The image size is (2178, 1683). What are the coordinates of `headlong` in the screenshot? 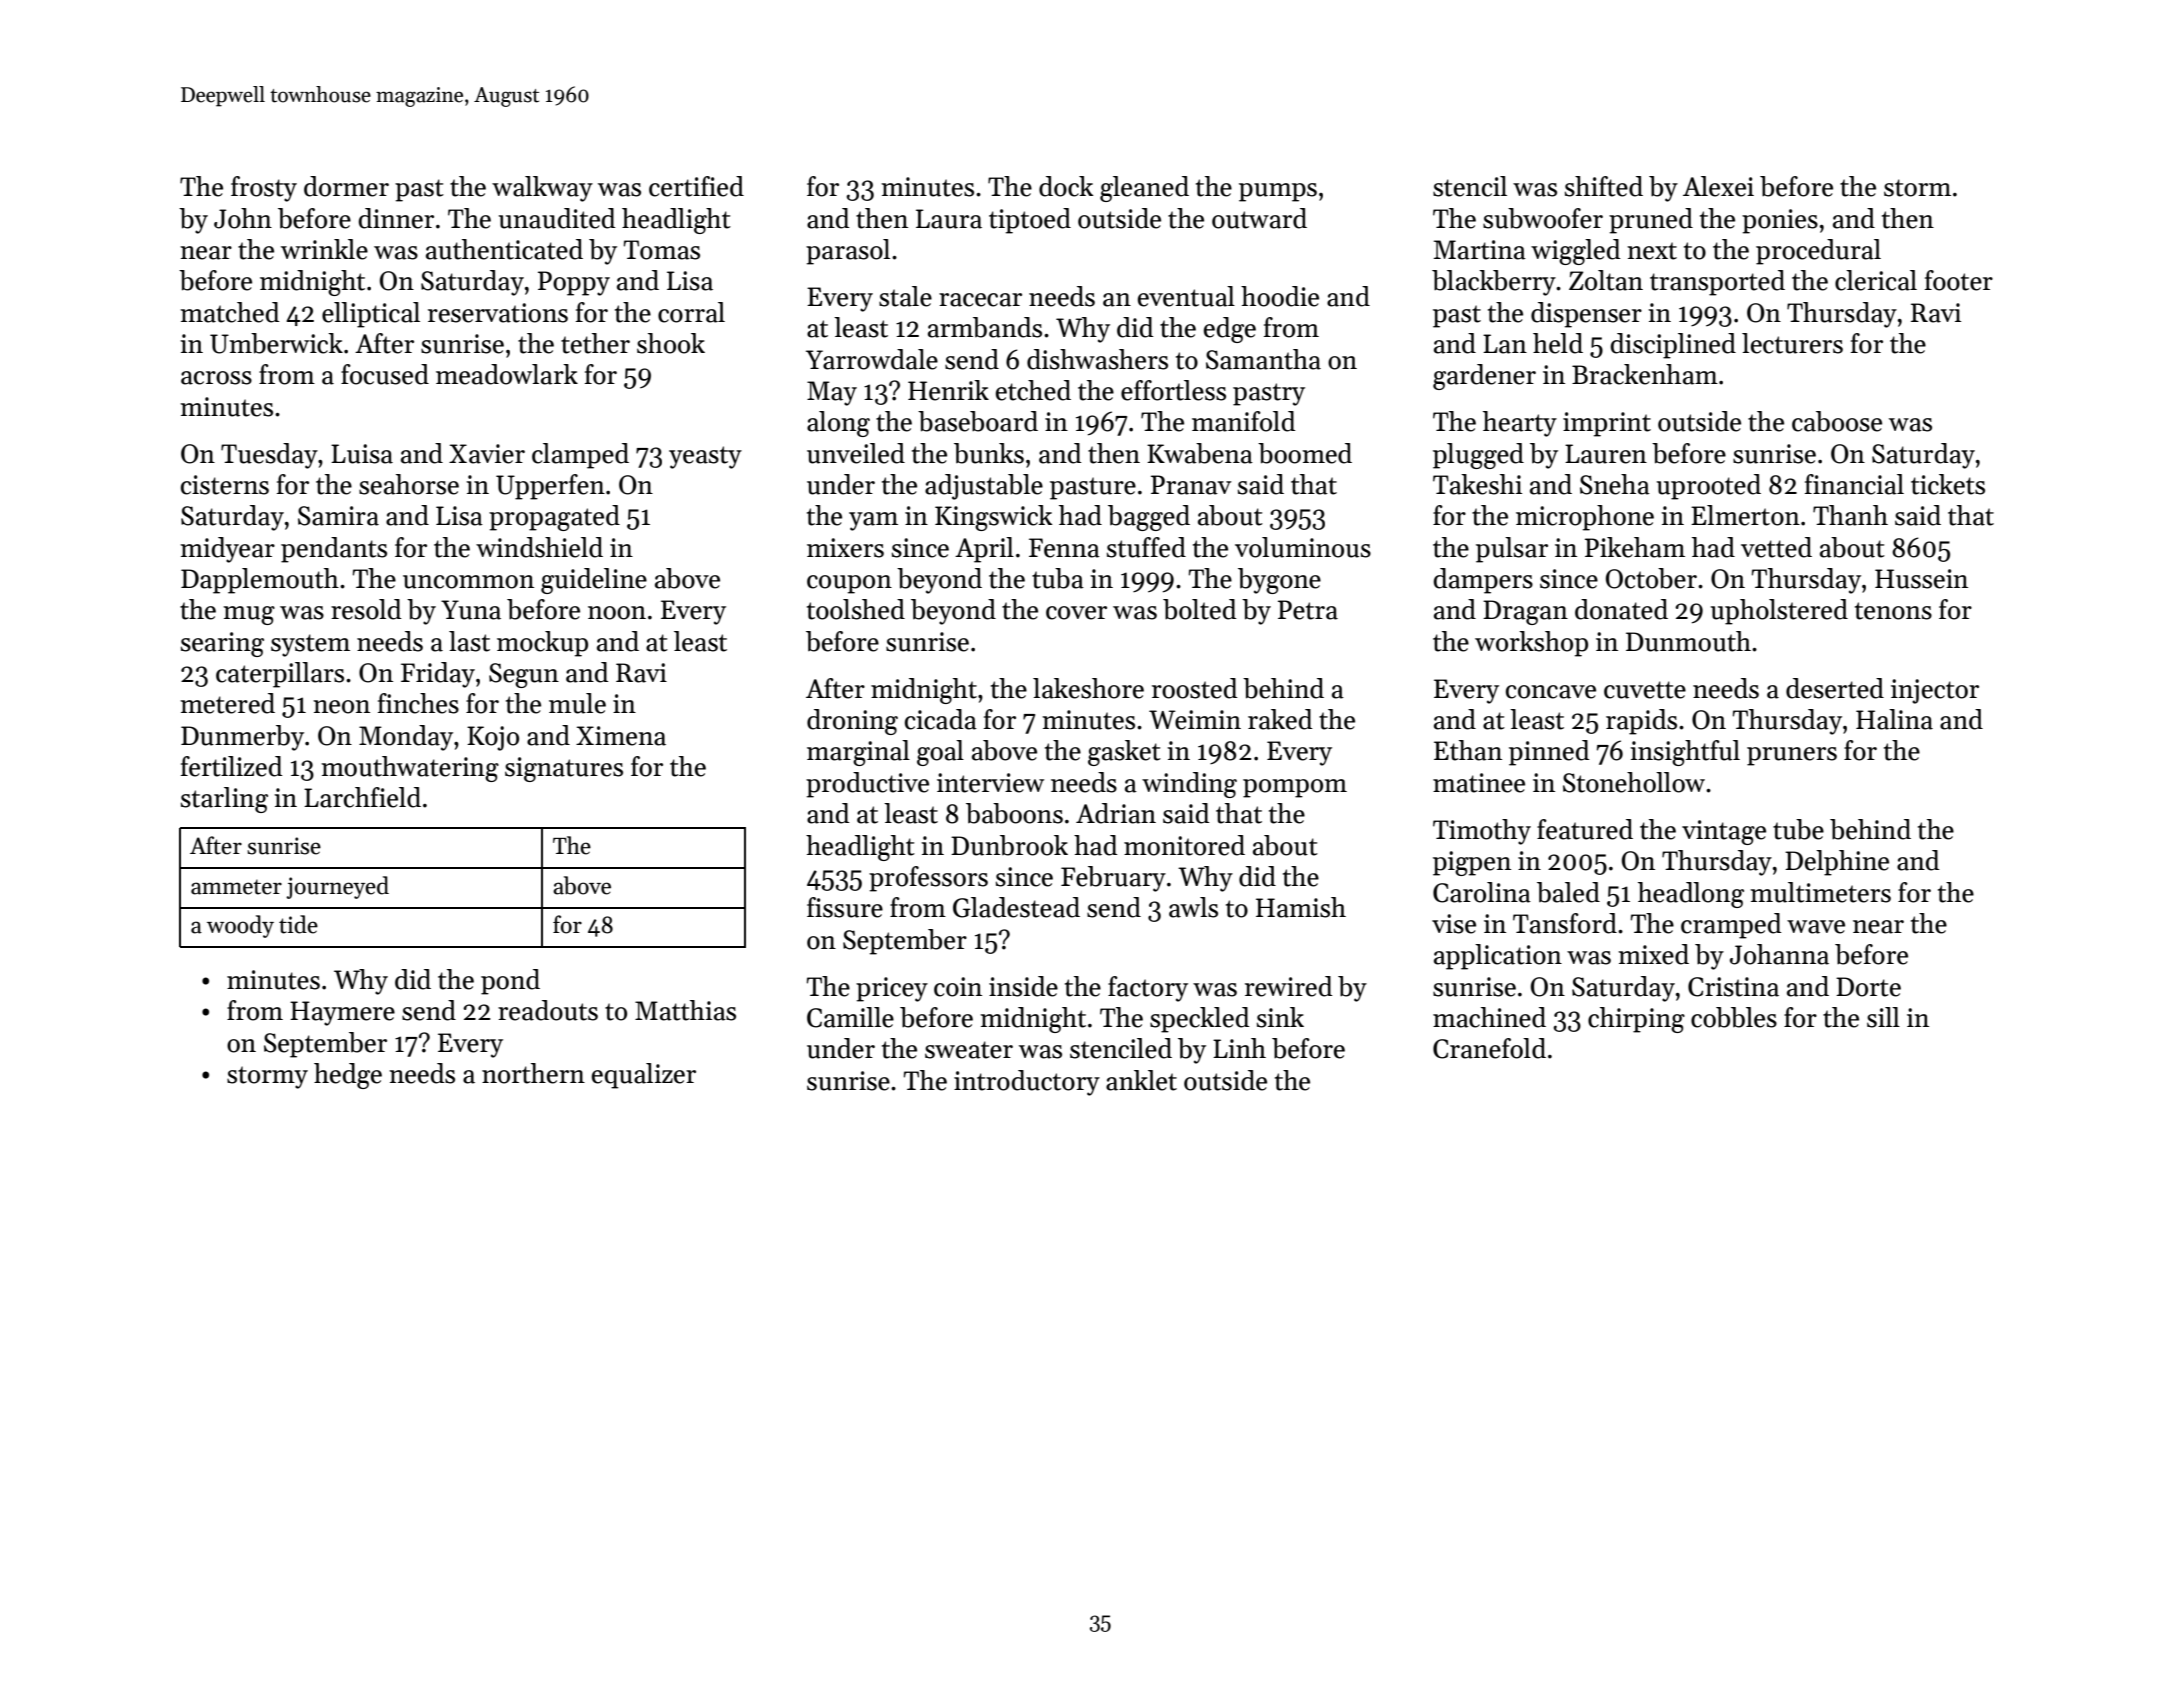 It's located at (1691, 895).
